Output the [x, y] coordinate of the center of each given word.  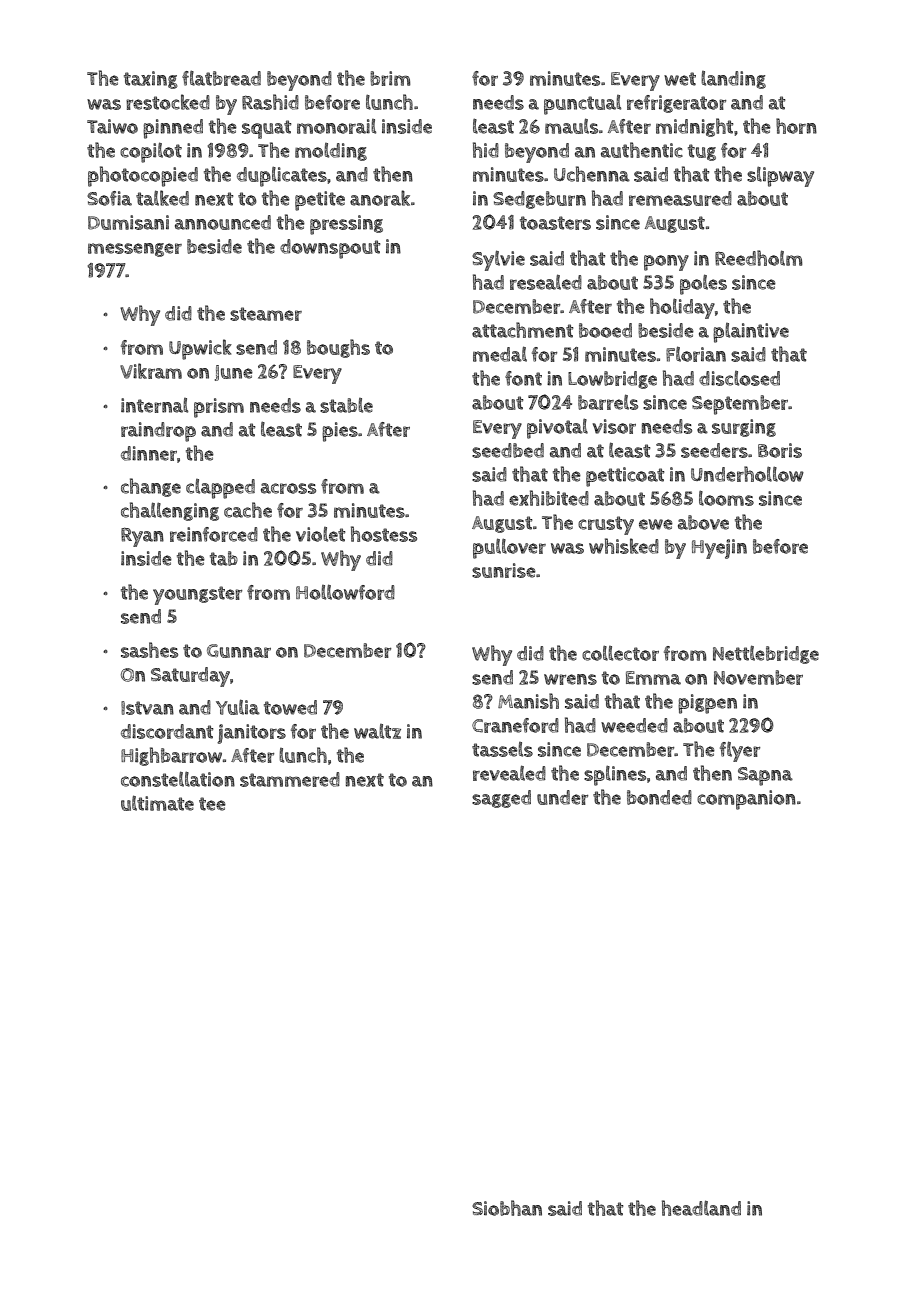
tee [212, 804]
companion [746, 800]
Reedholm [759, 258]
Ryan [142, 537]
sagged [501, 799]
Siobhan [507, 1208]
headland [701, 1208]
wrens [570, 679]
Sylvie [498, 260]
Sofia [109, 198]
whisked [624, 546]
